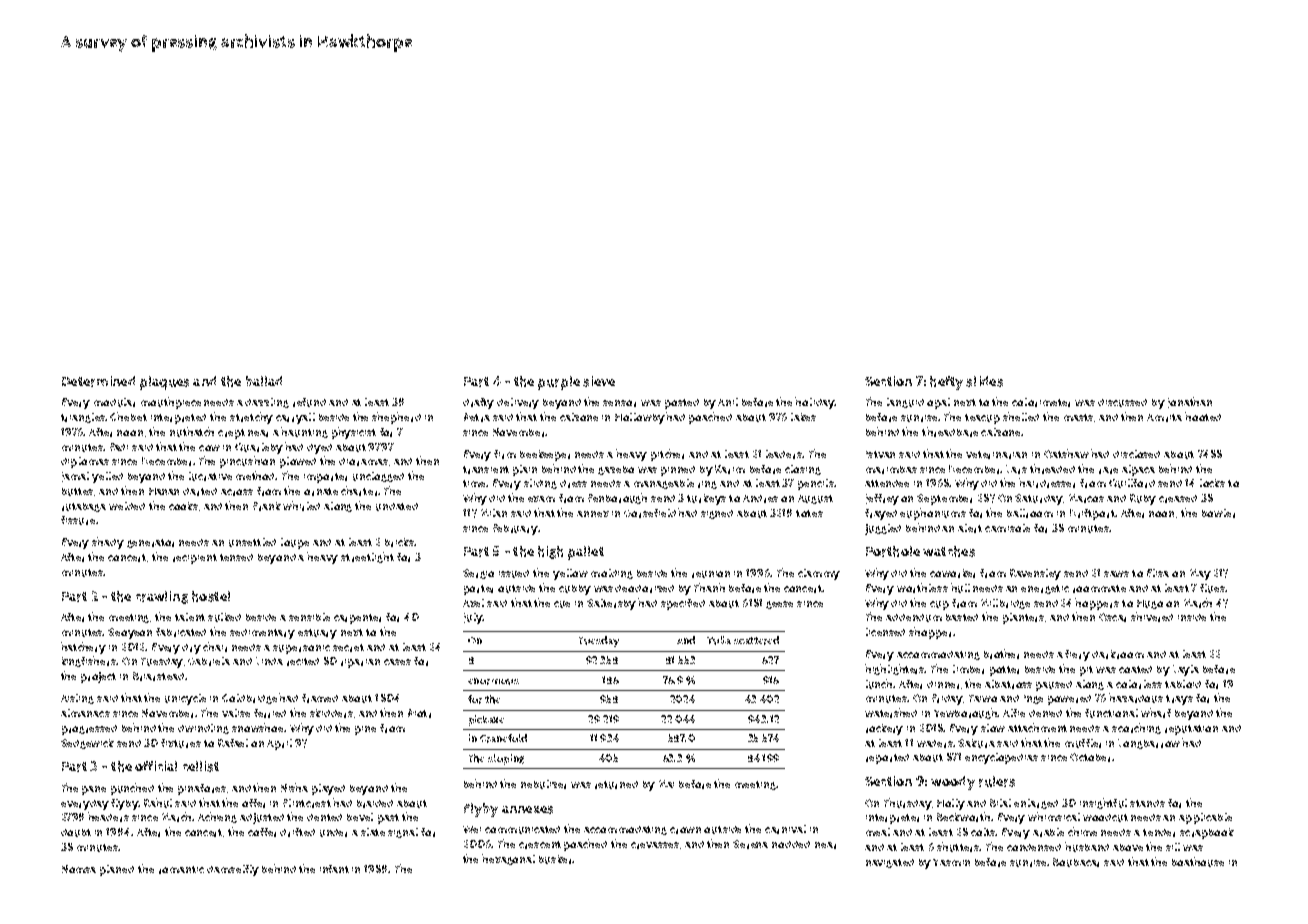 Image resolution: width=1308 pixels, height=924 pixels. Describe the element at coordinates (1212, 483) in the screenshot. I see `locks` at that location.
